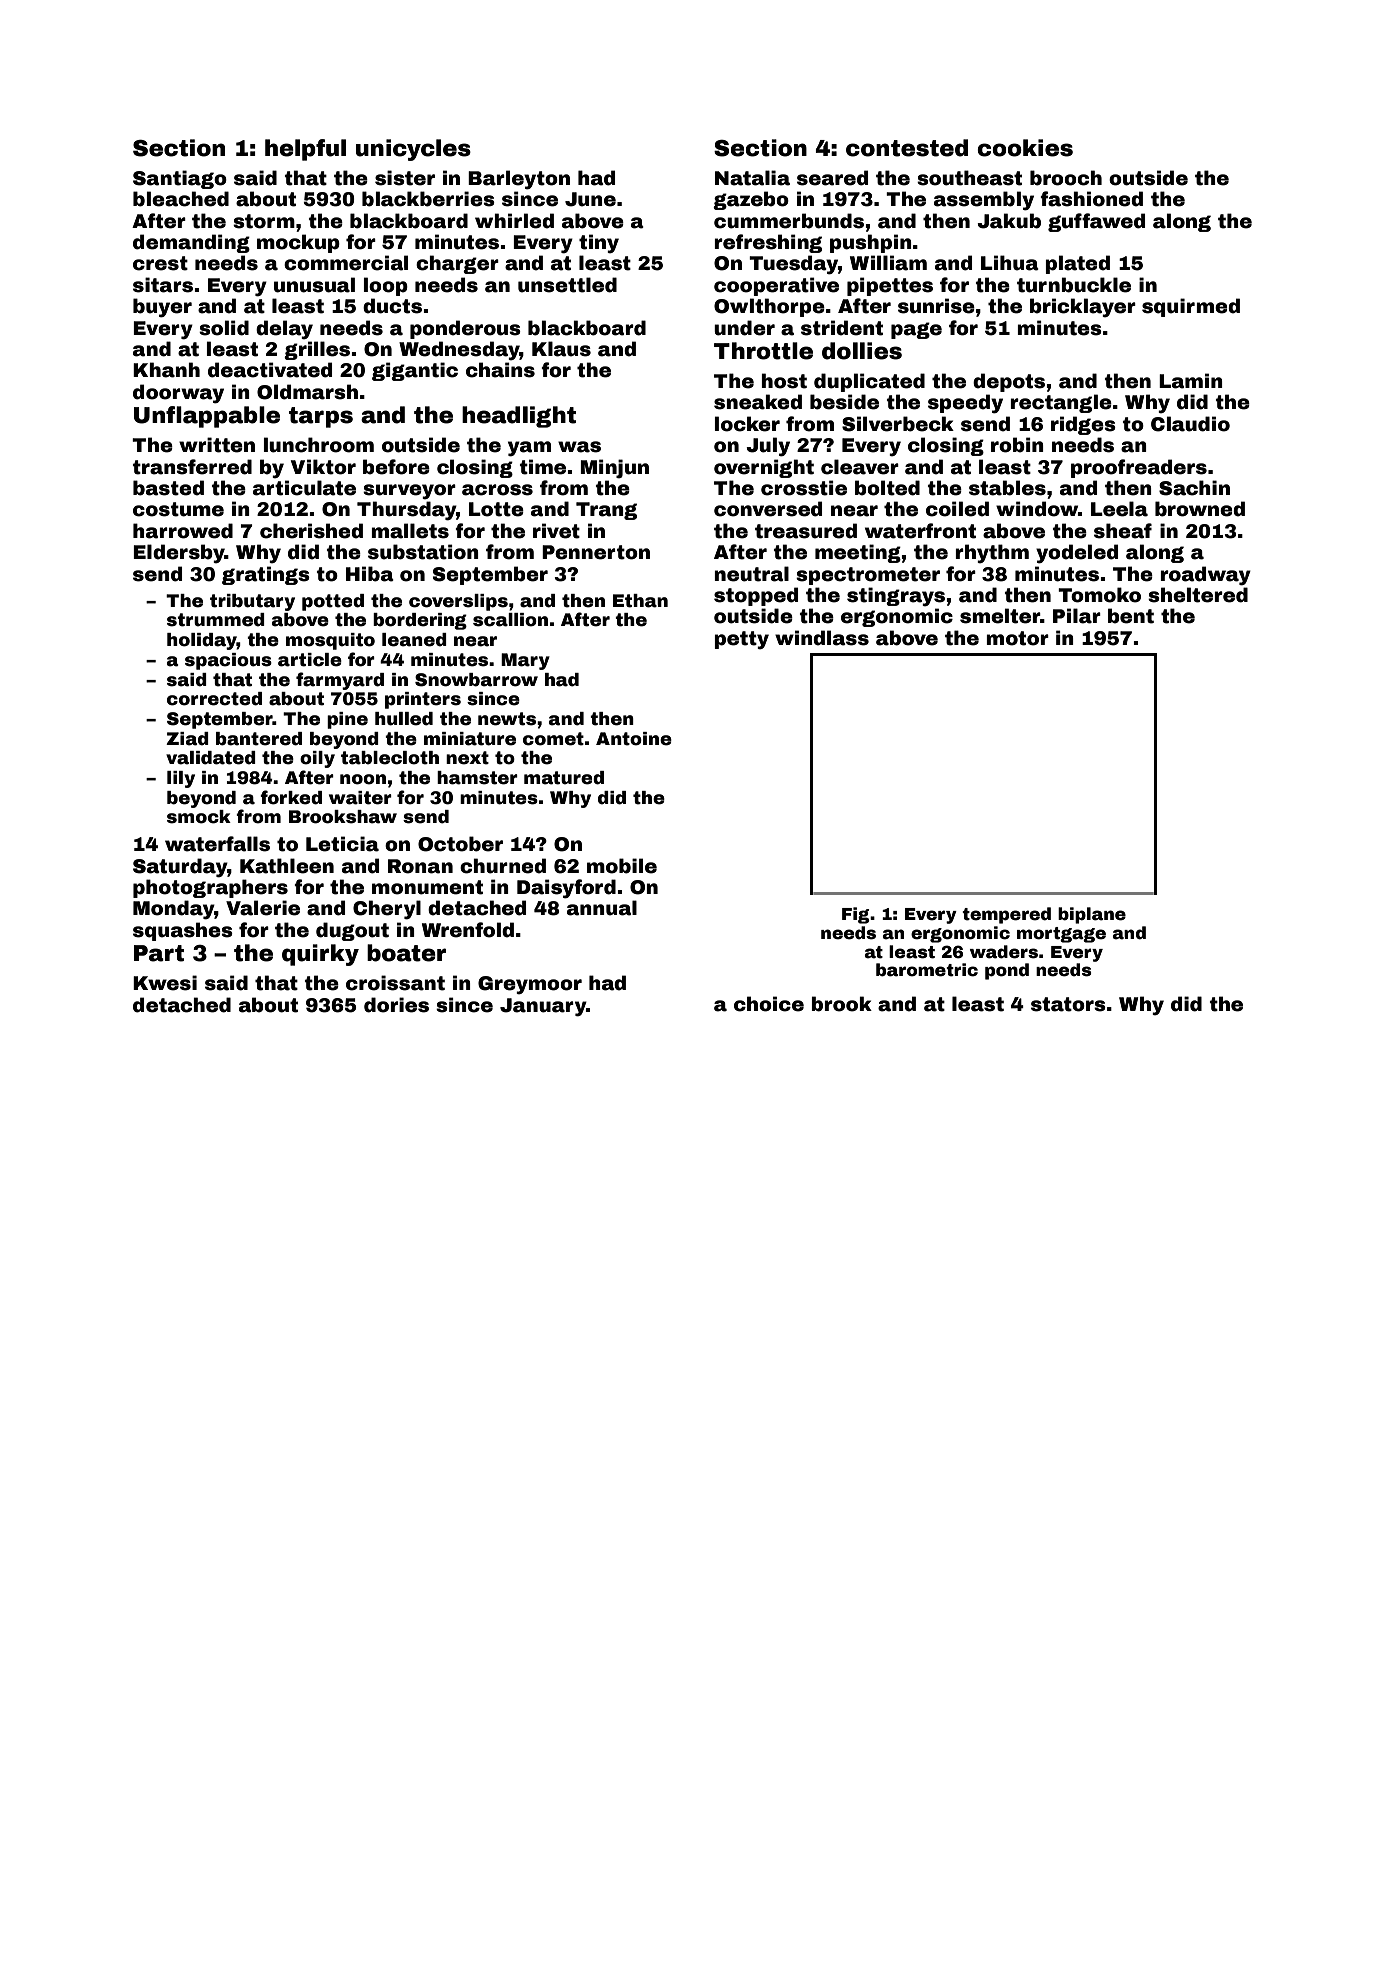 The height and width of the screenshot is (1969, 1386). Describe the element at coordinates (181, 199) in the screenshot. I see `bleached` at that location.
